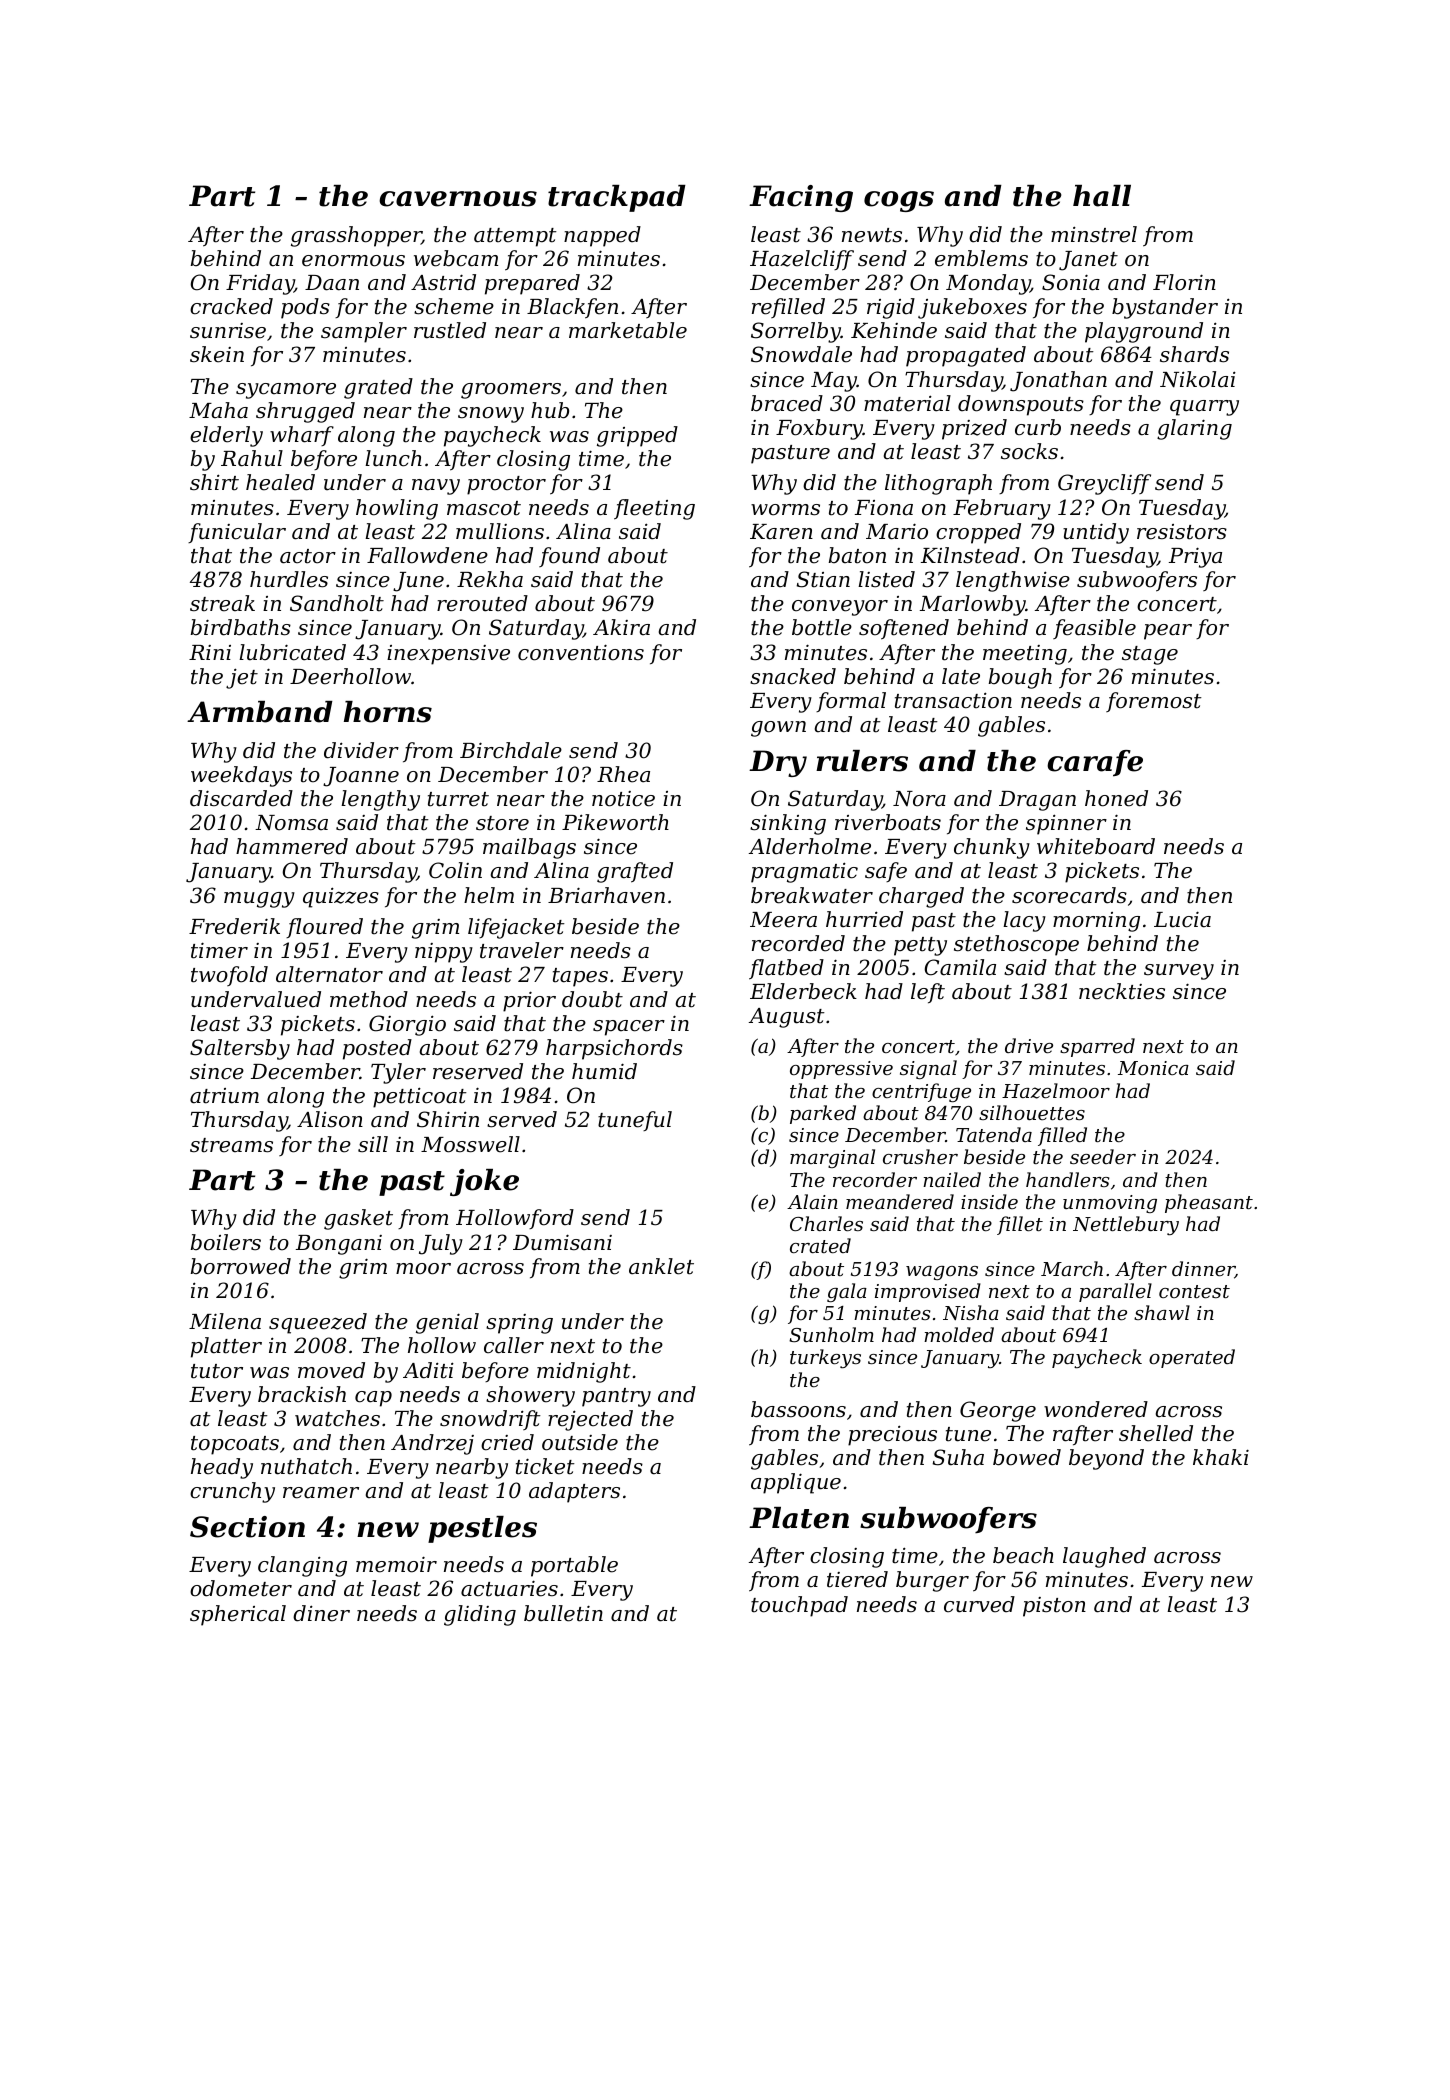 This screenshot has width=1450, height=2100. Describe the element at coordinates (226, 1242) in the screenshot. I see `boilers` at that location.
